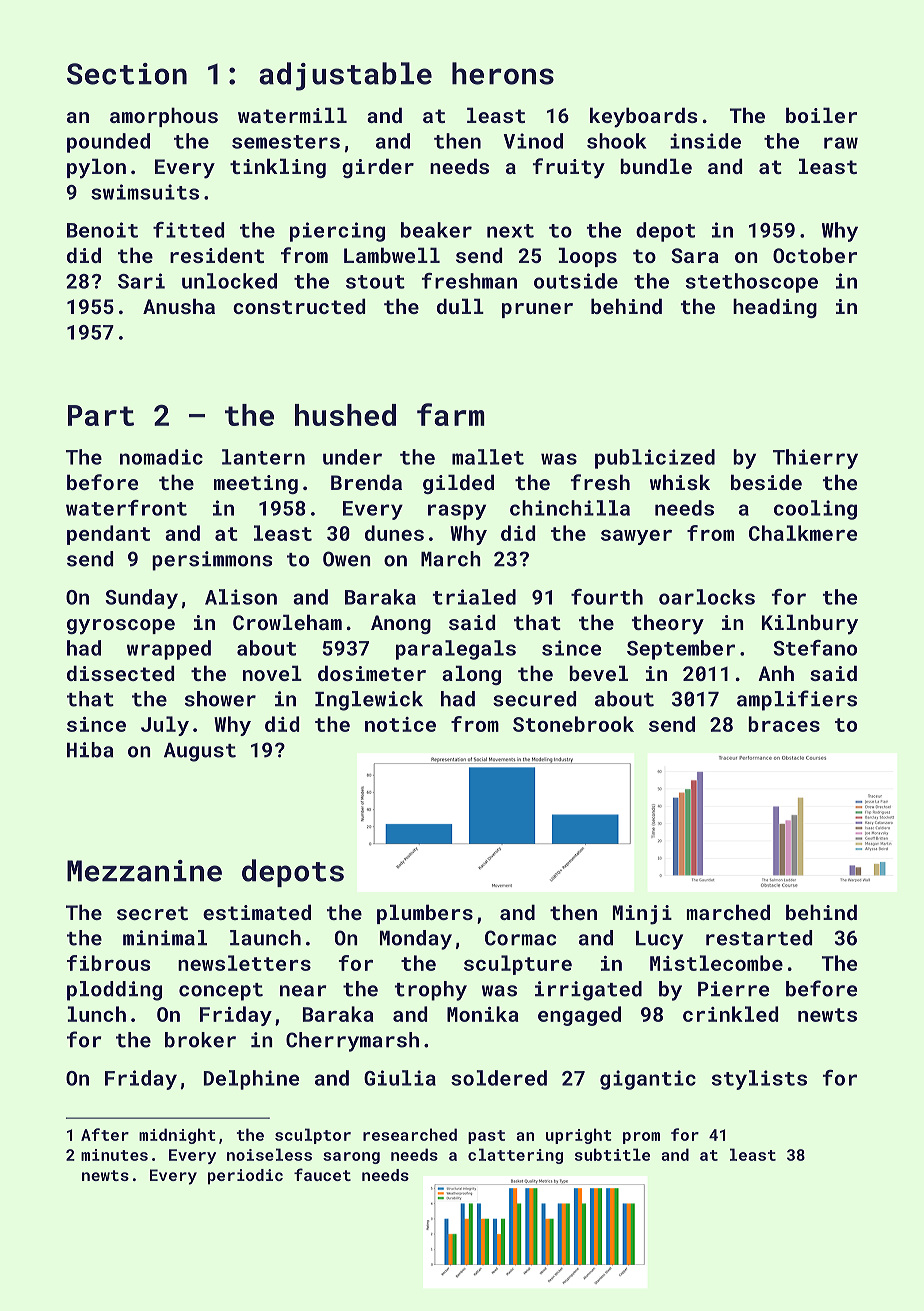  What do you see at coordinates (766, 482) in the page?
I see `beside` at bounding box center [766, 482].
